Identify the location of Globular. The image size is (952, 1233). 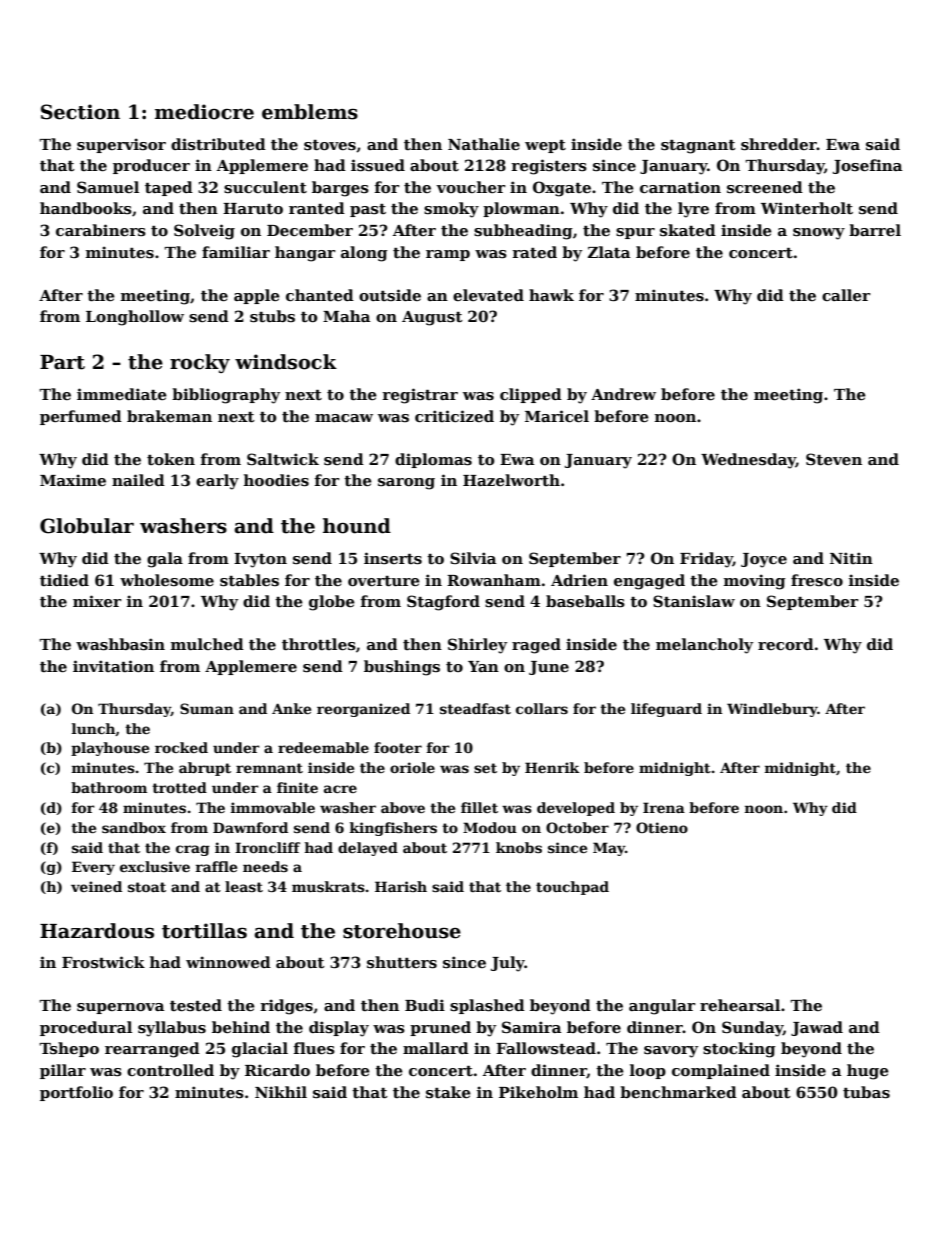
(87, 526).
